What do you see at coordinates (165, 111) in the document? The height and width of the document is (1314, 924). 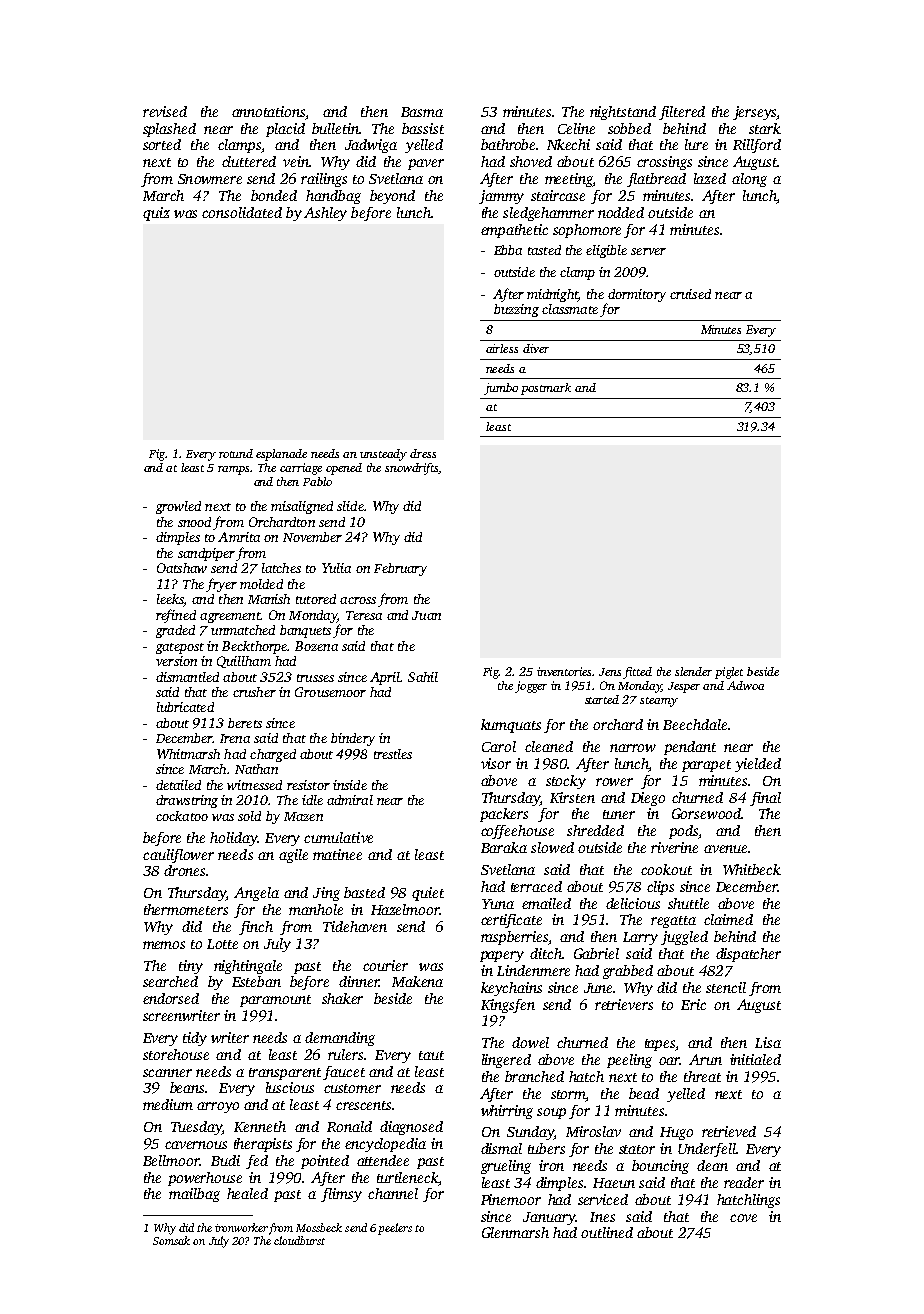 I see `revised` at bounding box center [165, 111].
